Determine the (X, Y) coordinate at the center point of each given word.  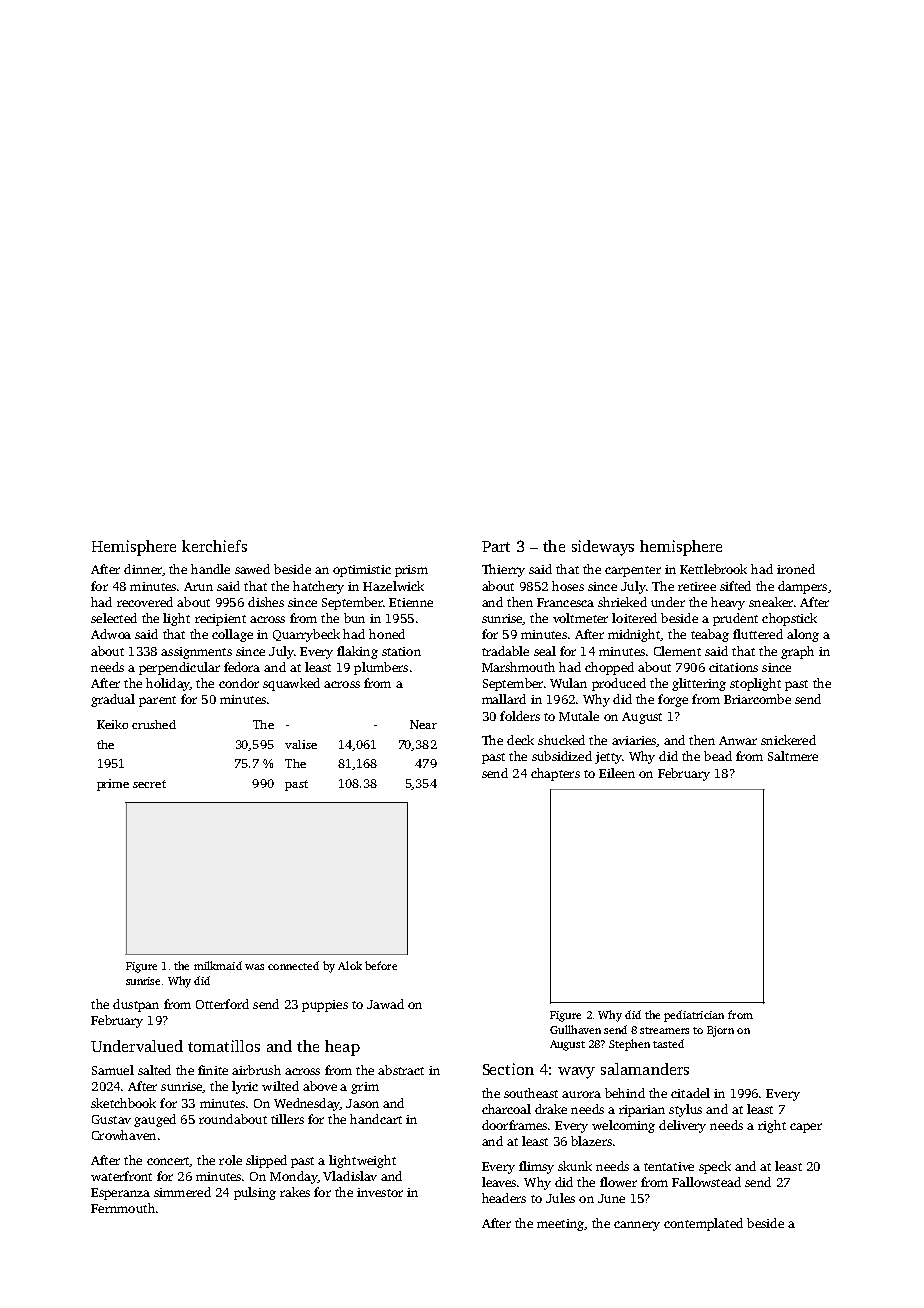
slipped (266, 1161)
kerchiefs (214, 546)
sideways (603, 548)
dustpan (136, 1005)
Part (496, 546)
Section (508, 1069)
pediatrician (694, 1016)
